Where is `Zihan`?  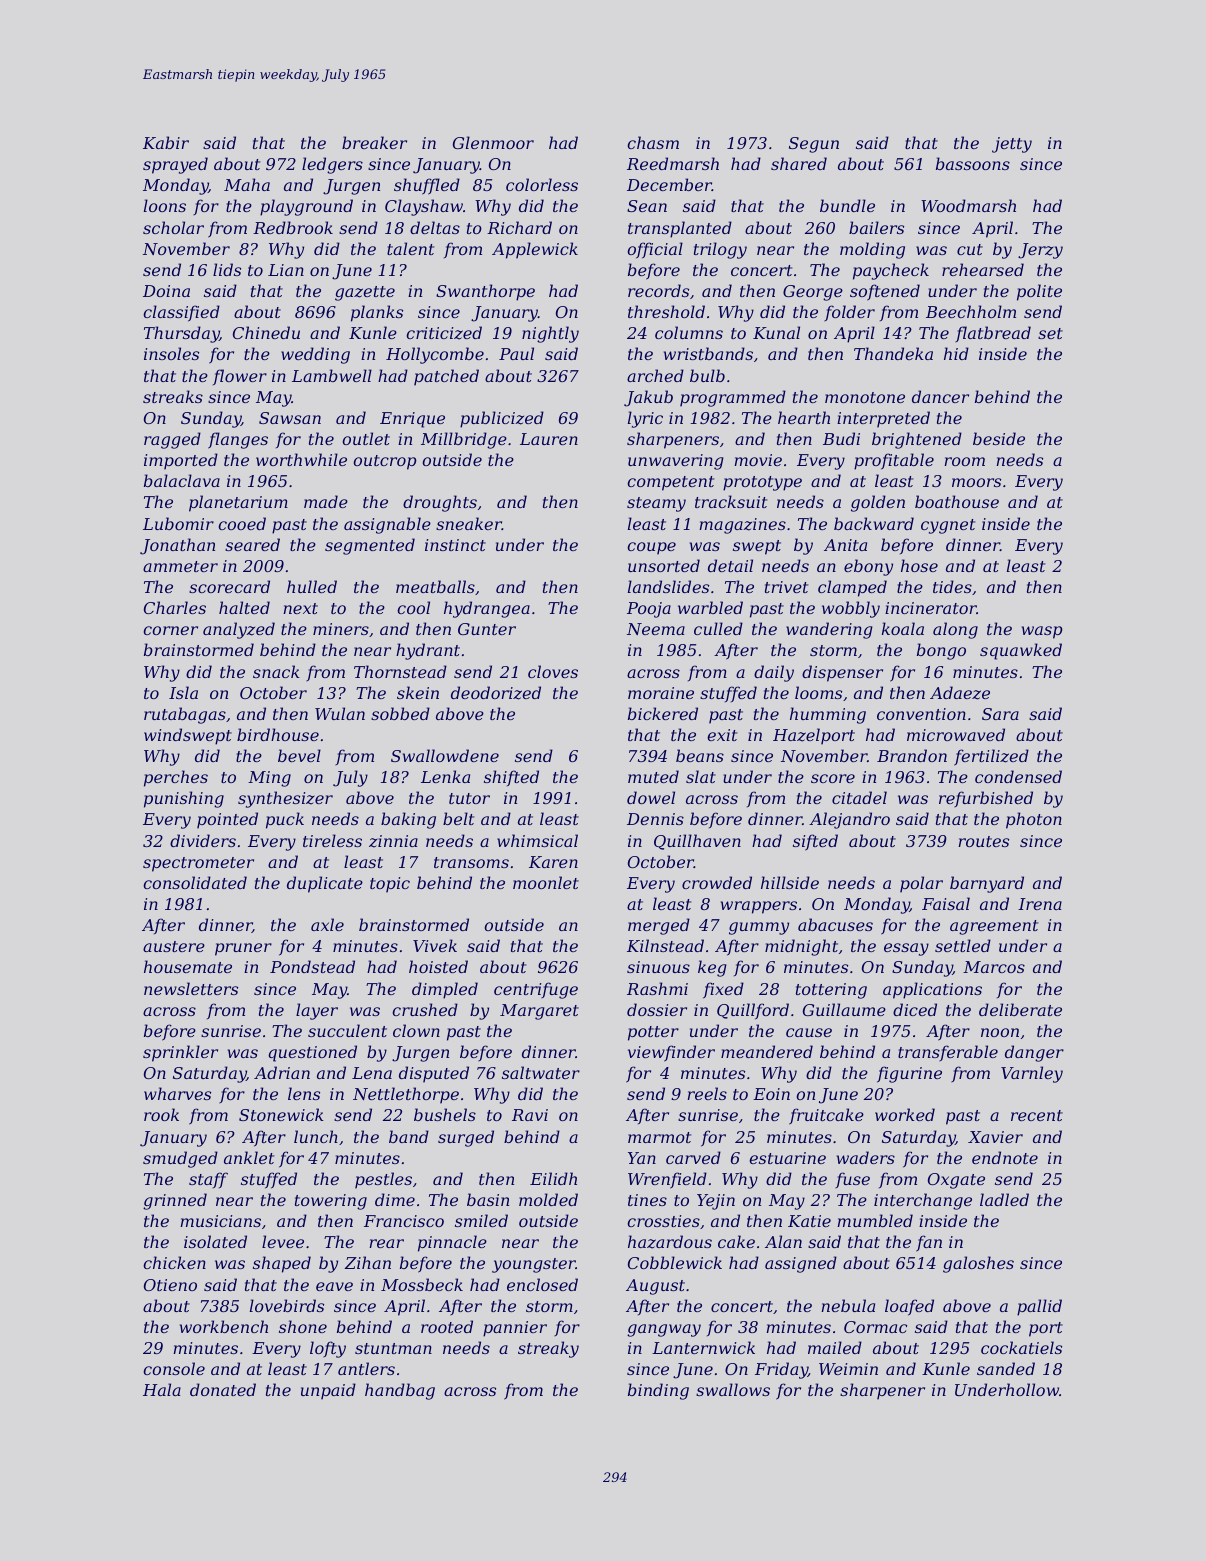
Zihan is located at coordinates (367, 1262).
